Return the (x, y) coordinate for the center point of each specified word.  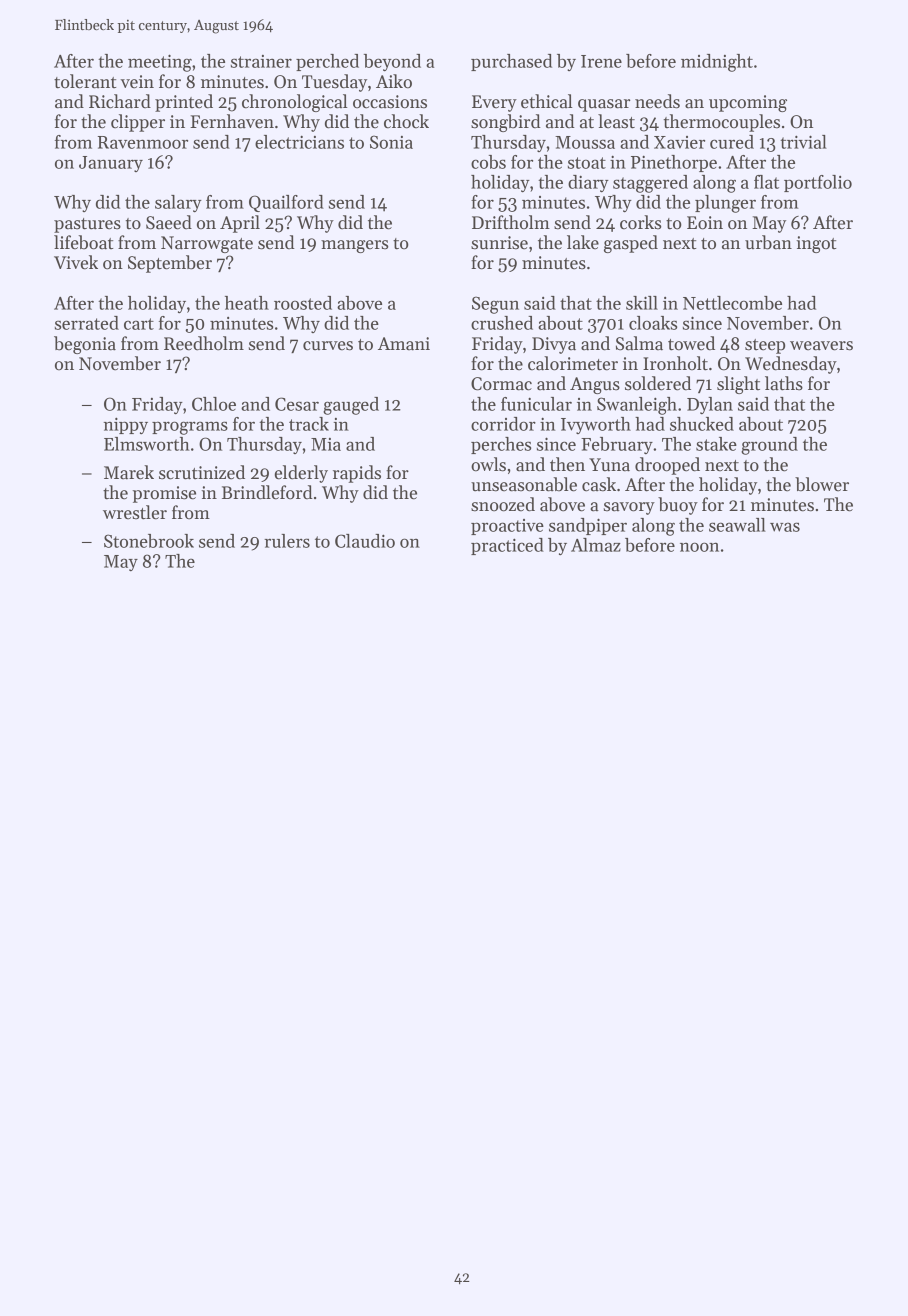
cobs (488, 162)
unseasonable (524, 484)
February (617, 445)
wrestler (135, 512)
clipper (138, 123)
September (170, 264)
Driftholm (511, 222)
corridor (503, 424)
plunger (725, 204)
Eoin (705, 223)
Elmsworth (147, 444)
